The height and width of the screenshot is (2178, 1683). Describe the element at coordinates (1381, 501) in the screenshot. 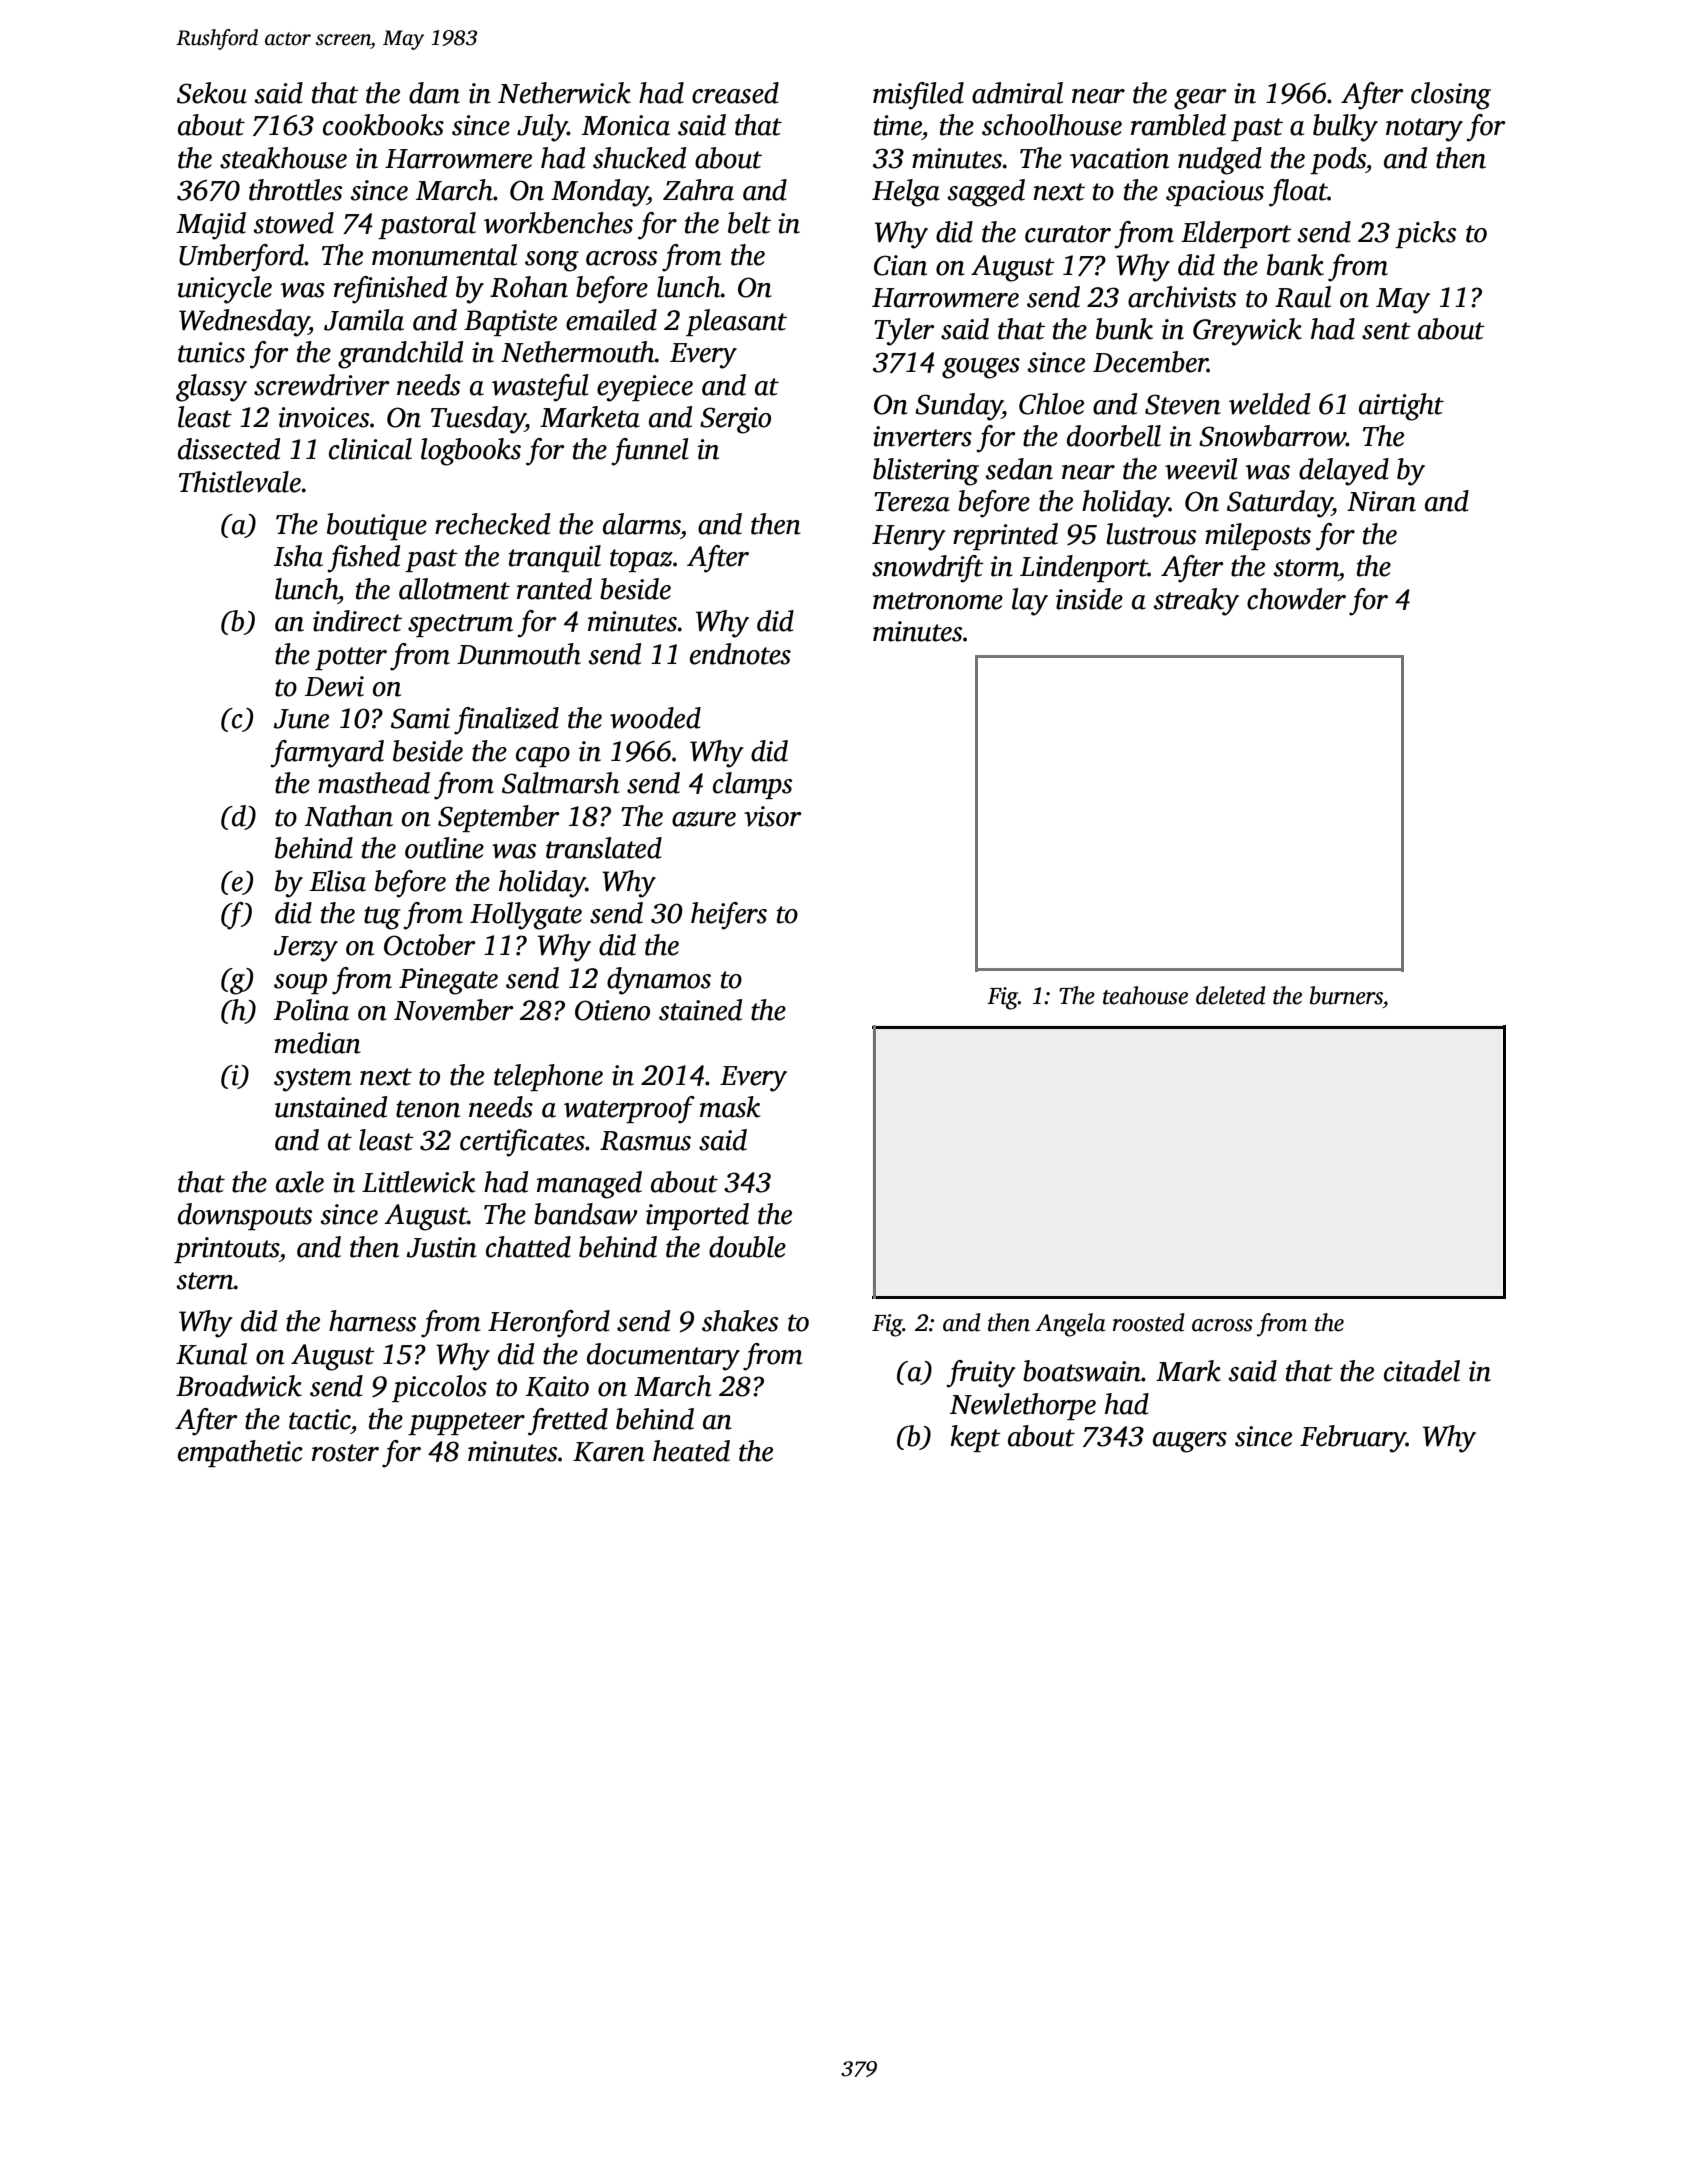

I see `Niran` at that location.
